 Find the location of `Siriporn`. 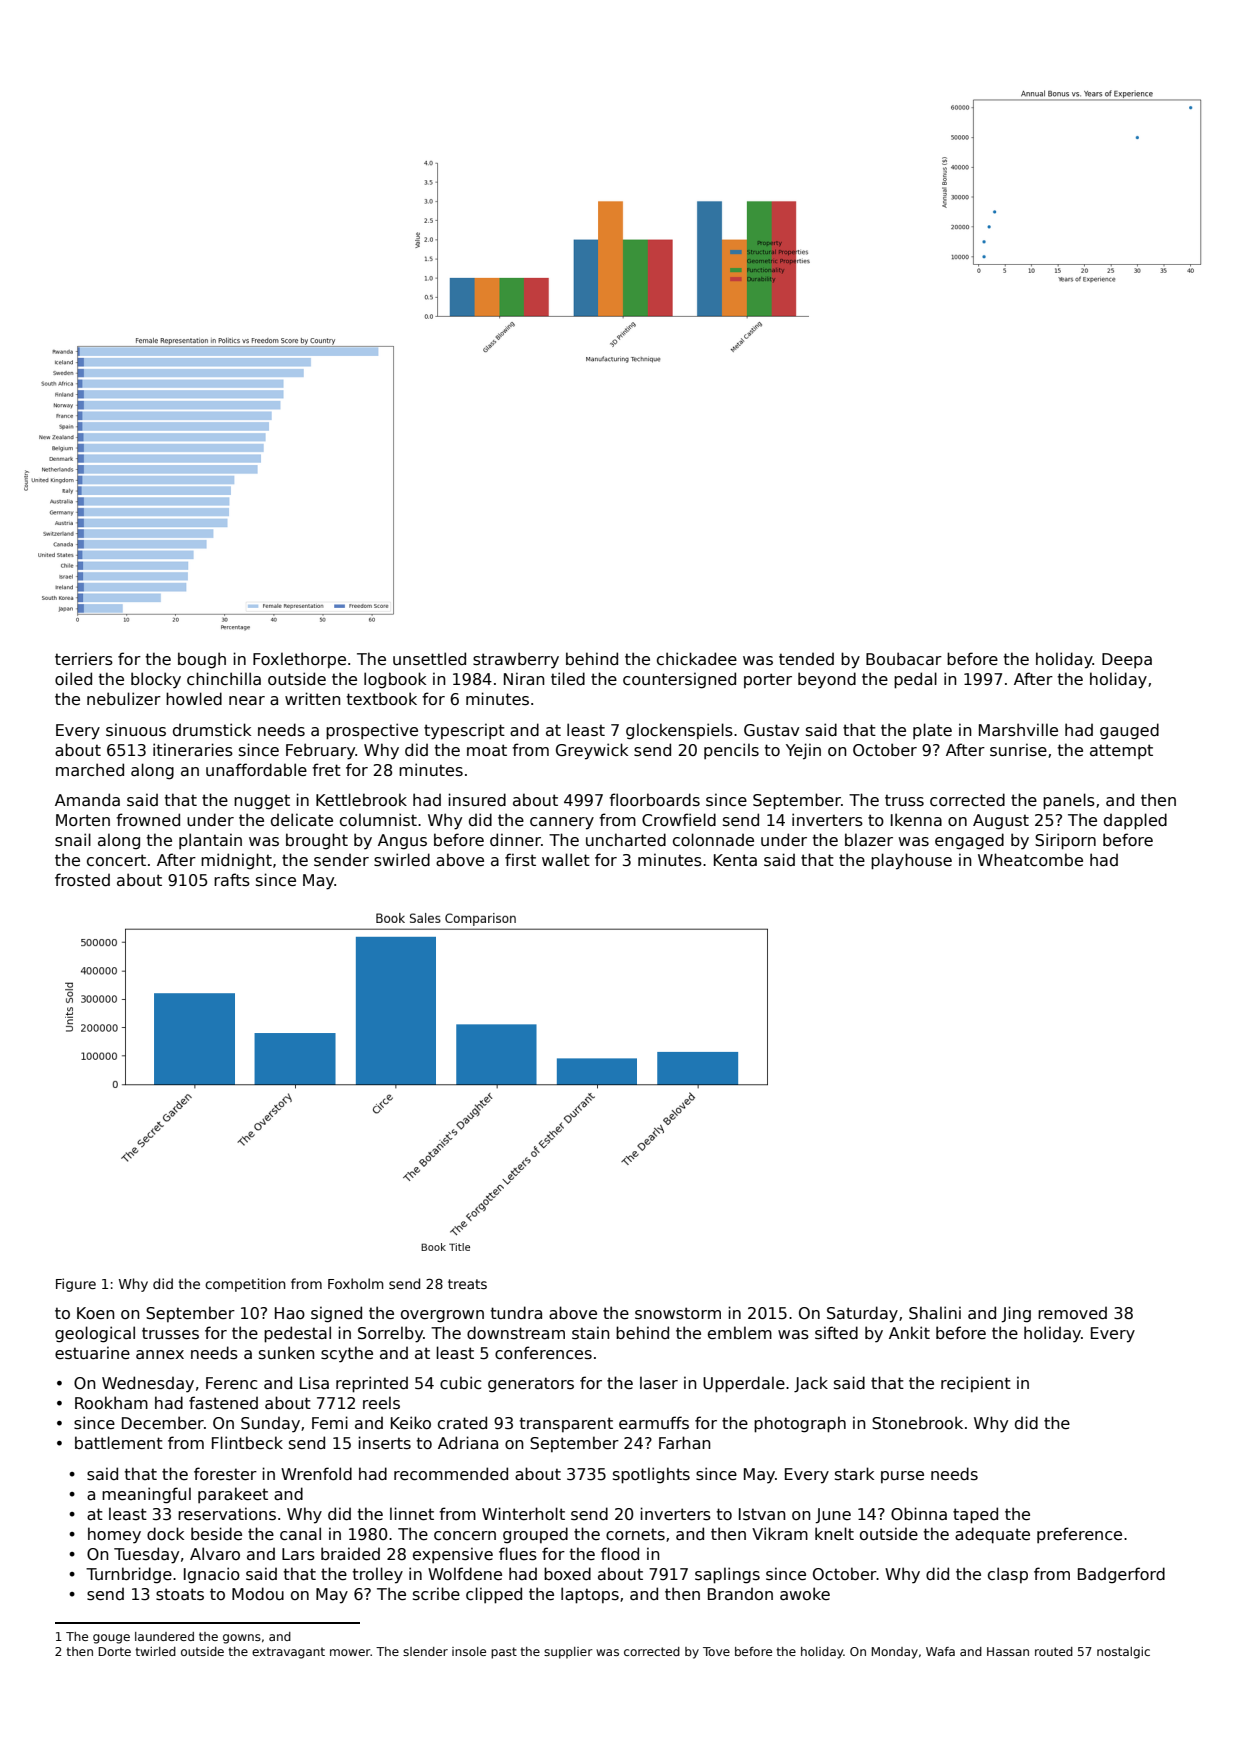

Siriporn is located at coordinates (1065, 841).
